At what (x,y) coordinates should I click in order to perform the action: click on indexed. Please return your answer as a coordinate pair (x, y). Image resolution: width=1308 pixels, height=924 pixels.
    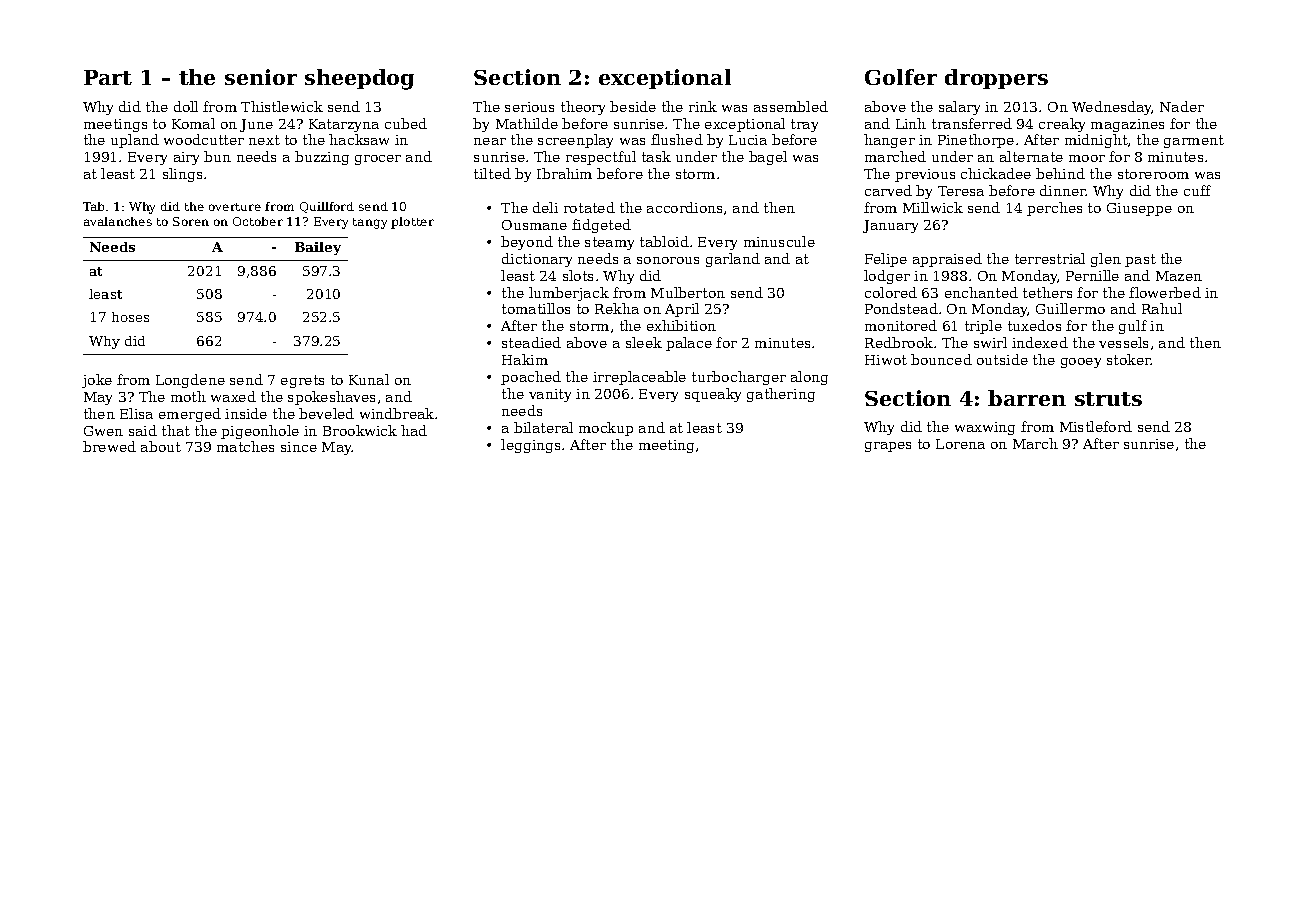
    Looking at the image, I should click on (1040, 342).
